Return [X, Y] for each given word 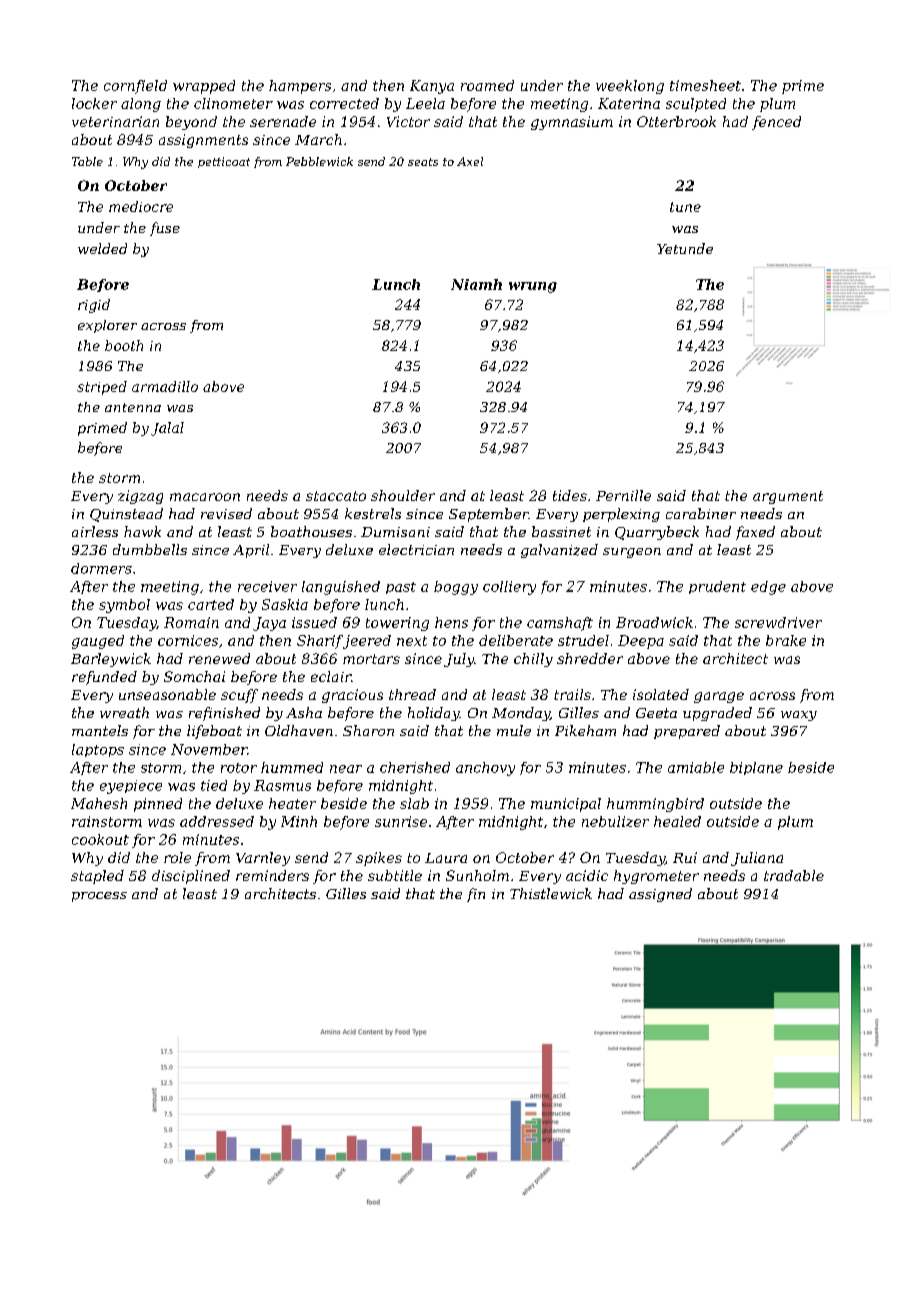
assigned [660, 895]
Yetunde [685, 248]
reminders [272, 875]
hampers [300, 87]
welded [102, 248]
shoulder [403, 495]
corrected [344, 103]
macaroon [205, 497]
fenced [776, 123]
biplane [756, 768]
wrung [533, 287]
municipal [566, 805]
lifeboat [214, 732]
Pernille [623, 495]
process [99, 897]
